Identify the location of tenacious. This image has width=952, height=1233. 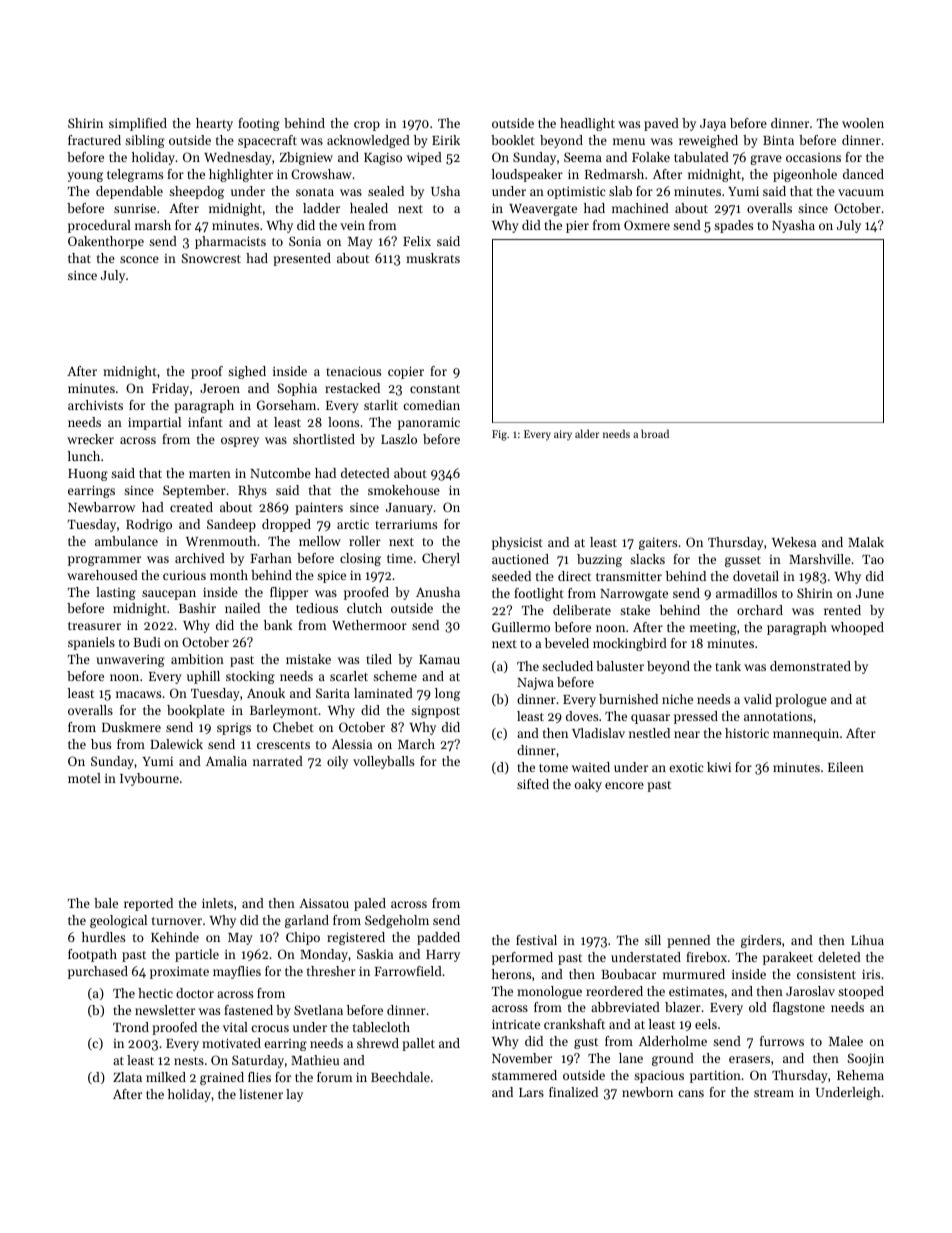
(353, 371).
